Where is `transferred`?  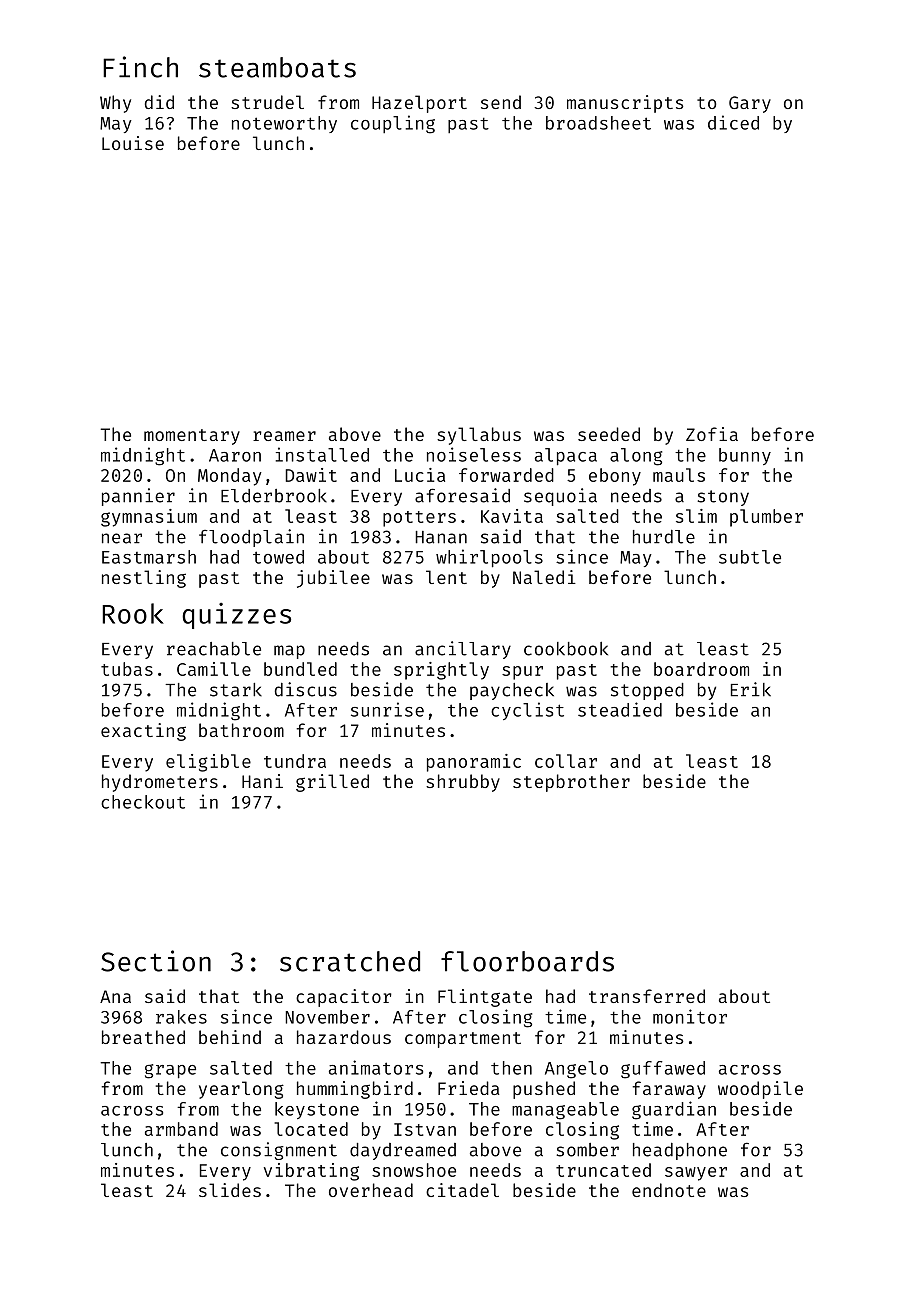 transferred is located at coordinates (647, 996).
